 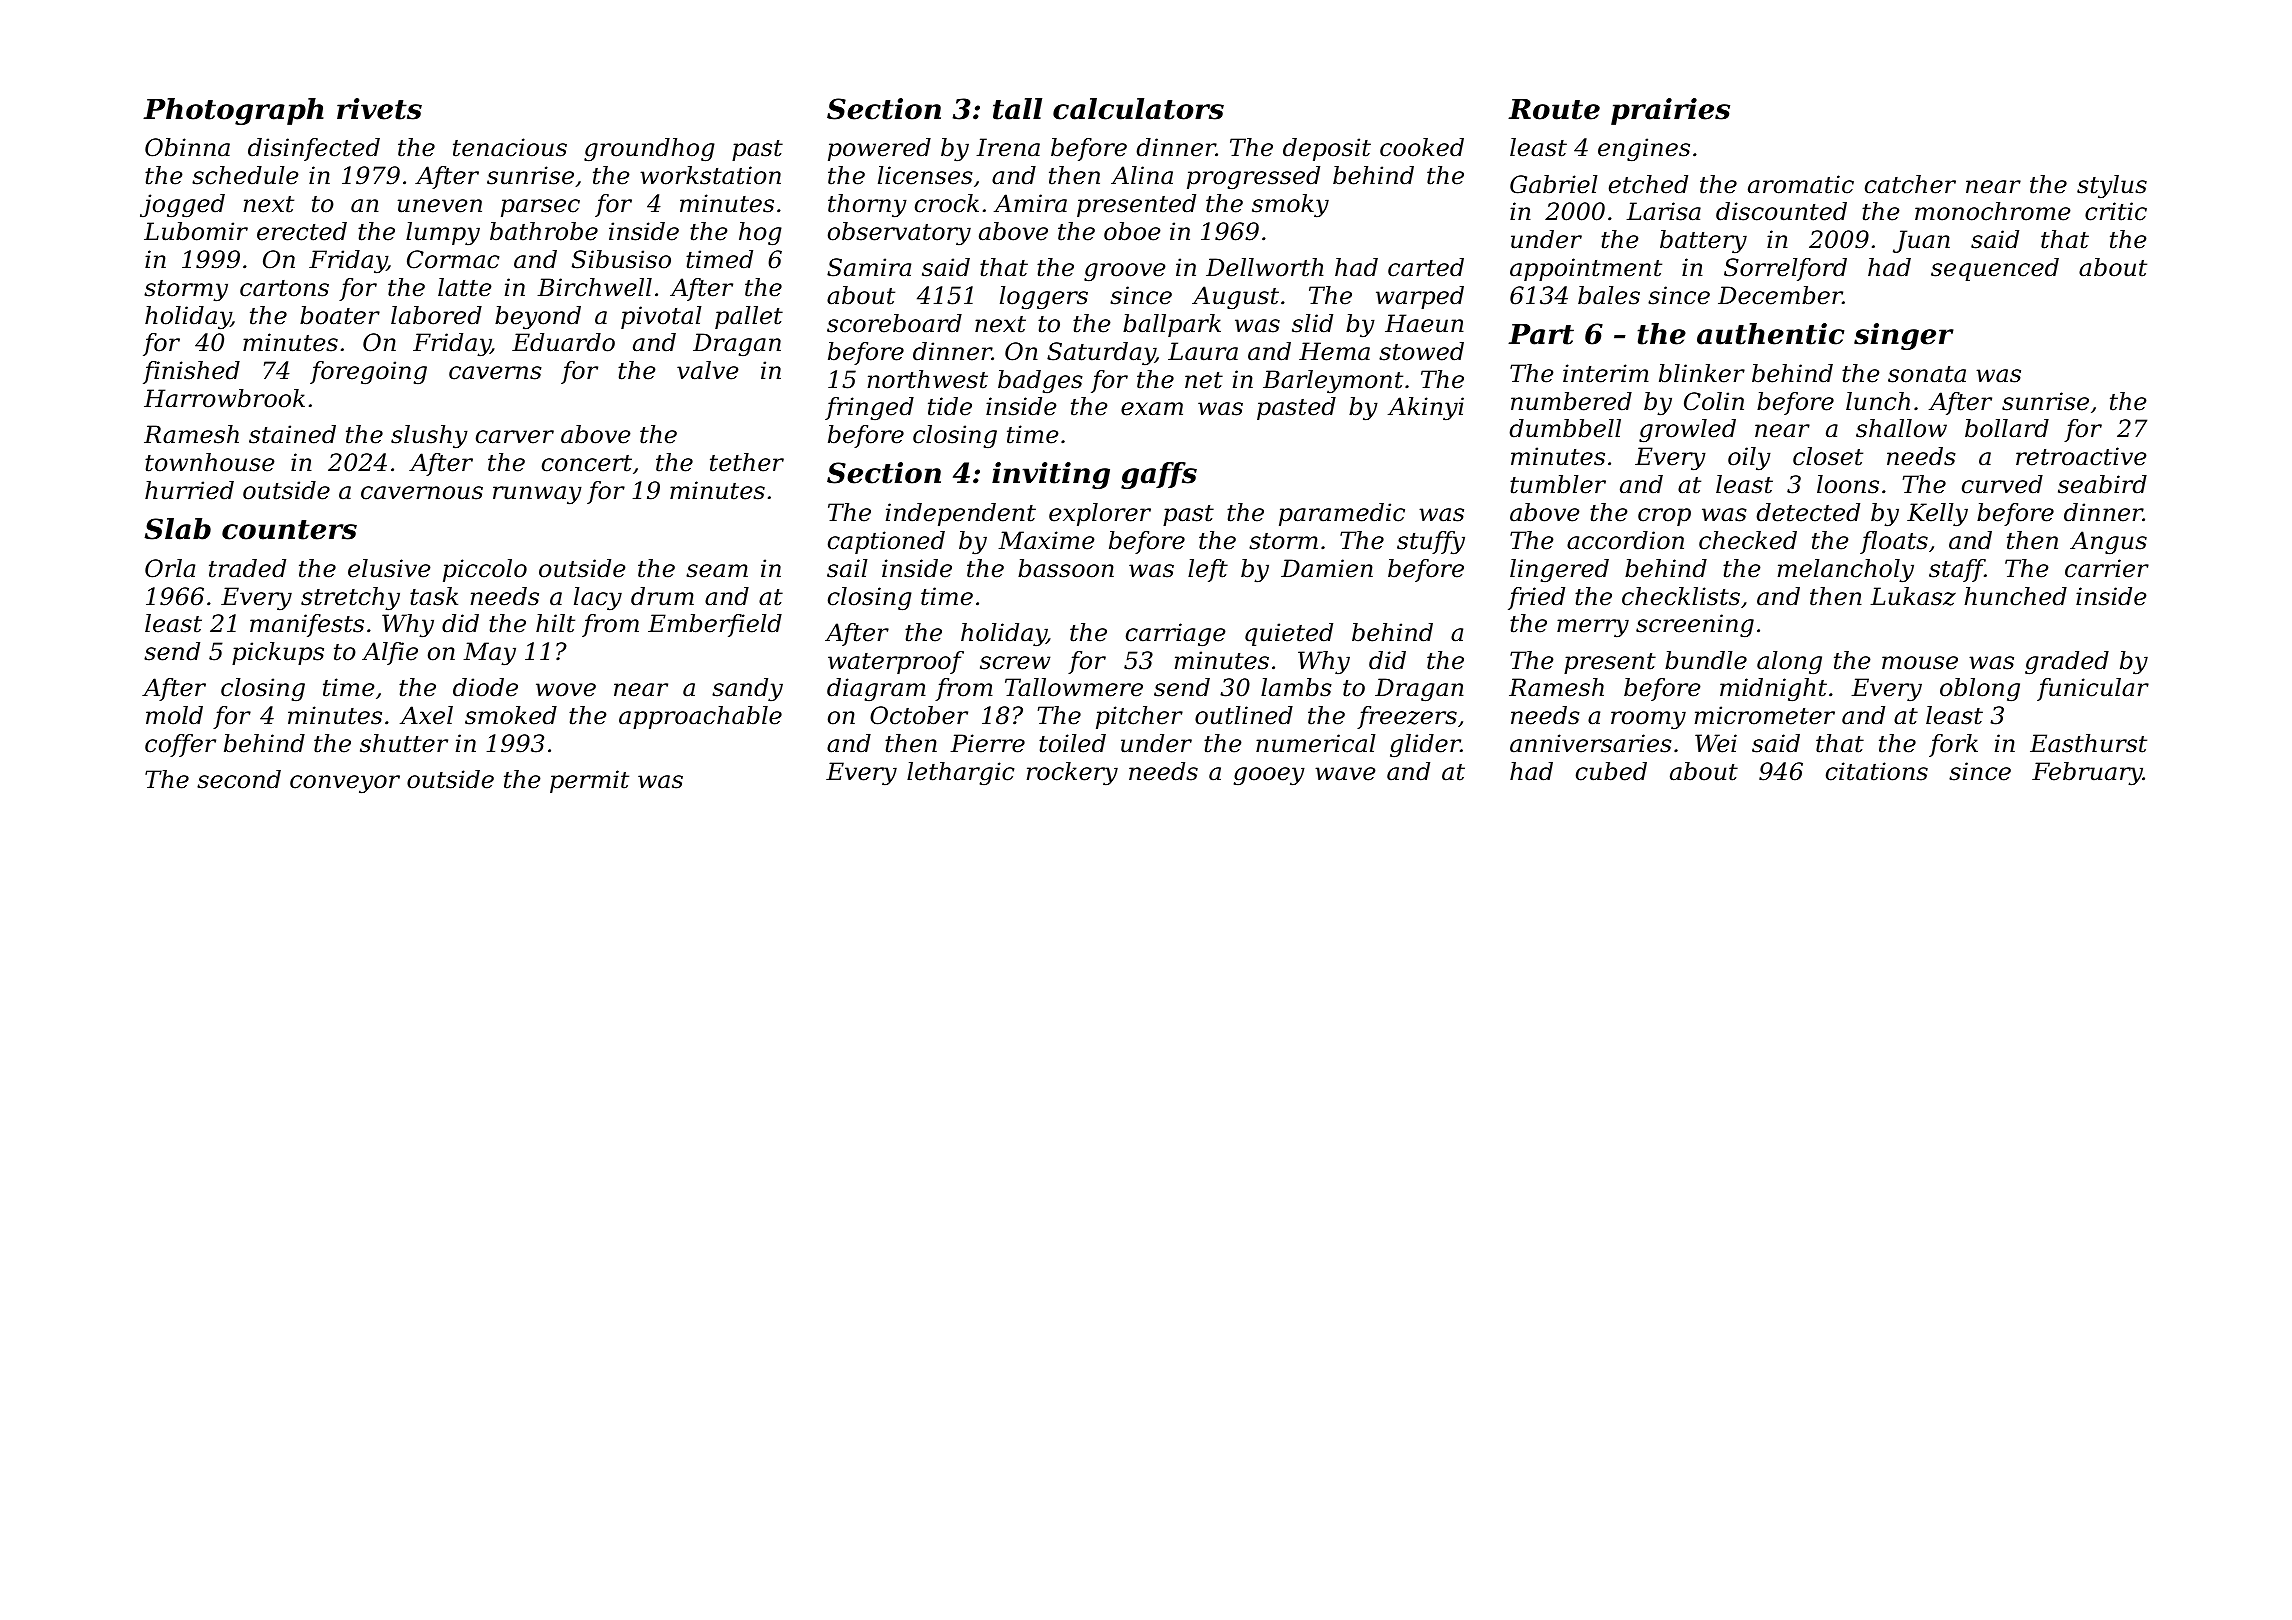 I want to click on Harrowbrook, so click(x=224, y=398).
